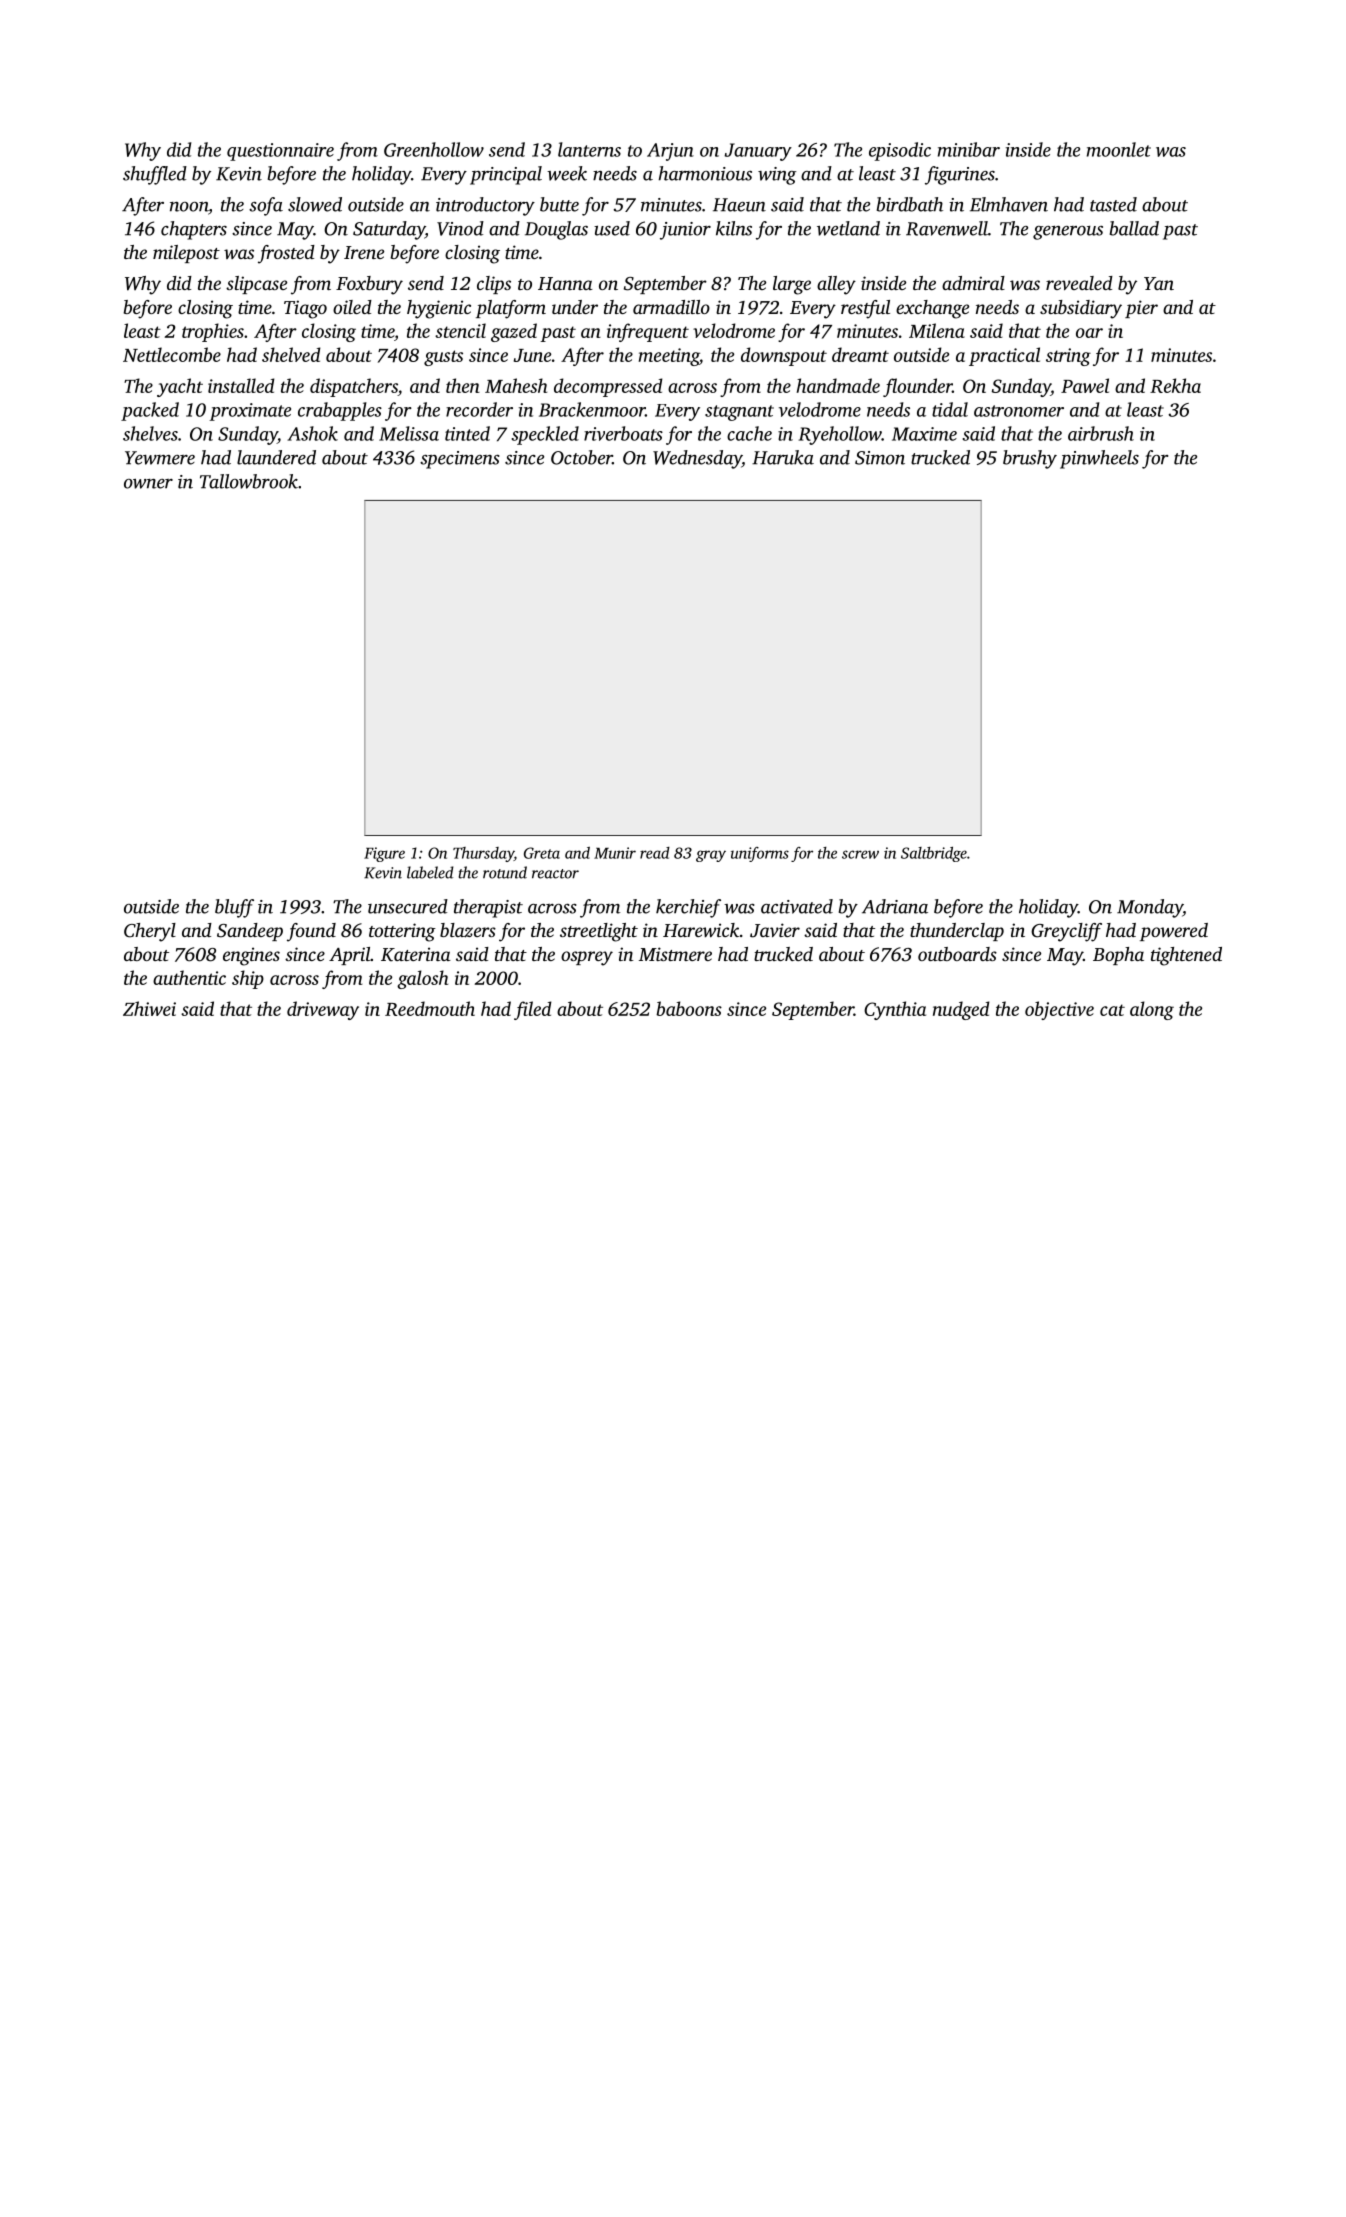  What do you see at coordinates (582, 457) in the document?
I see `October` at bounding box center [582, 457].
